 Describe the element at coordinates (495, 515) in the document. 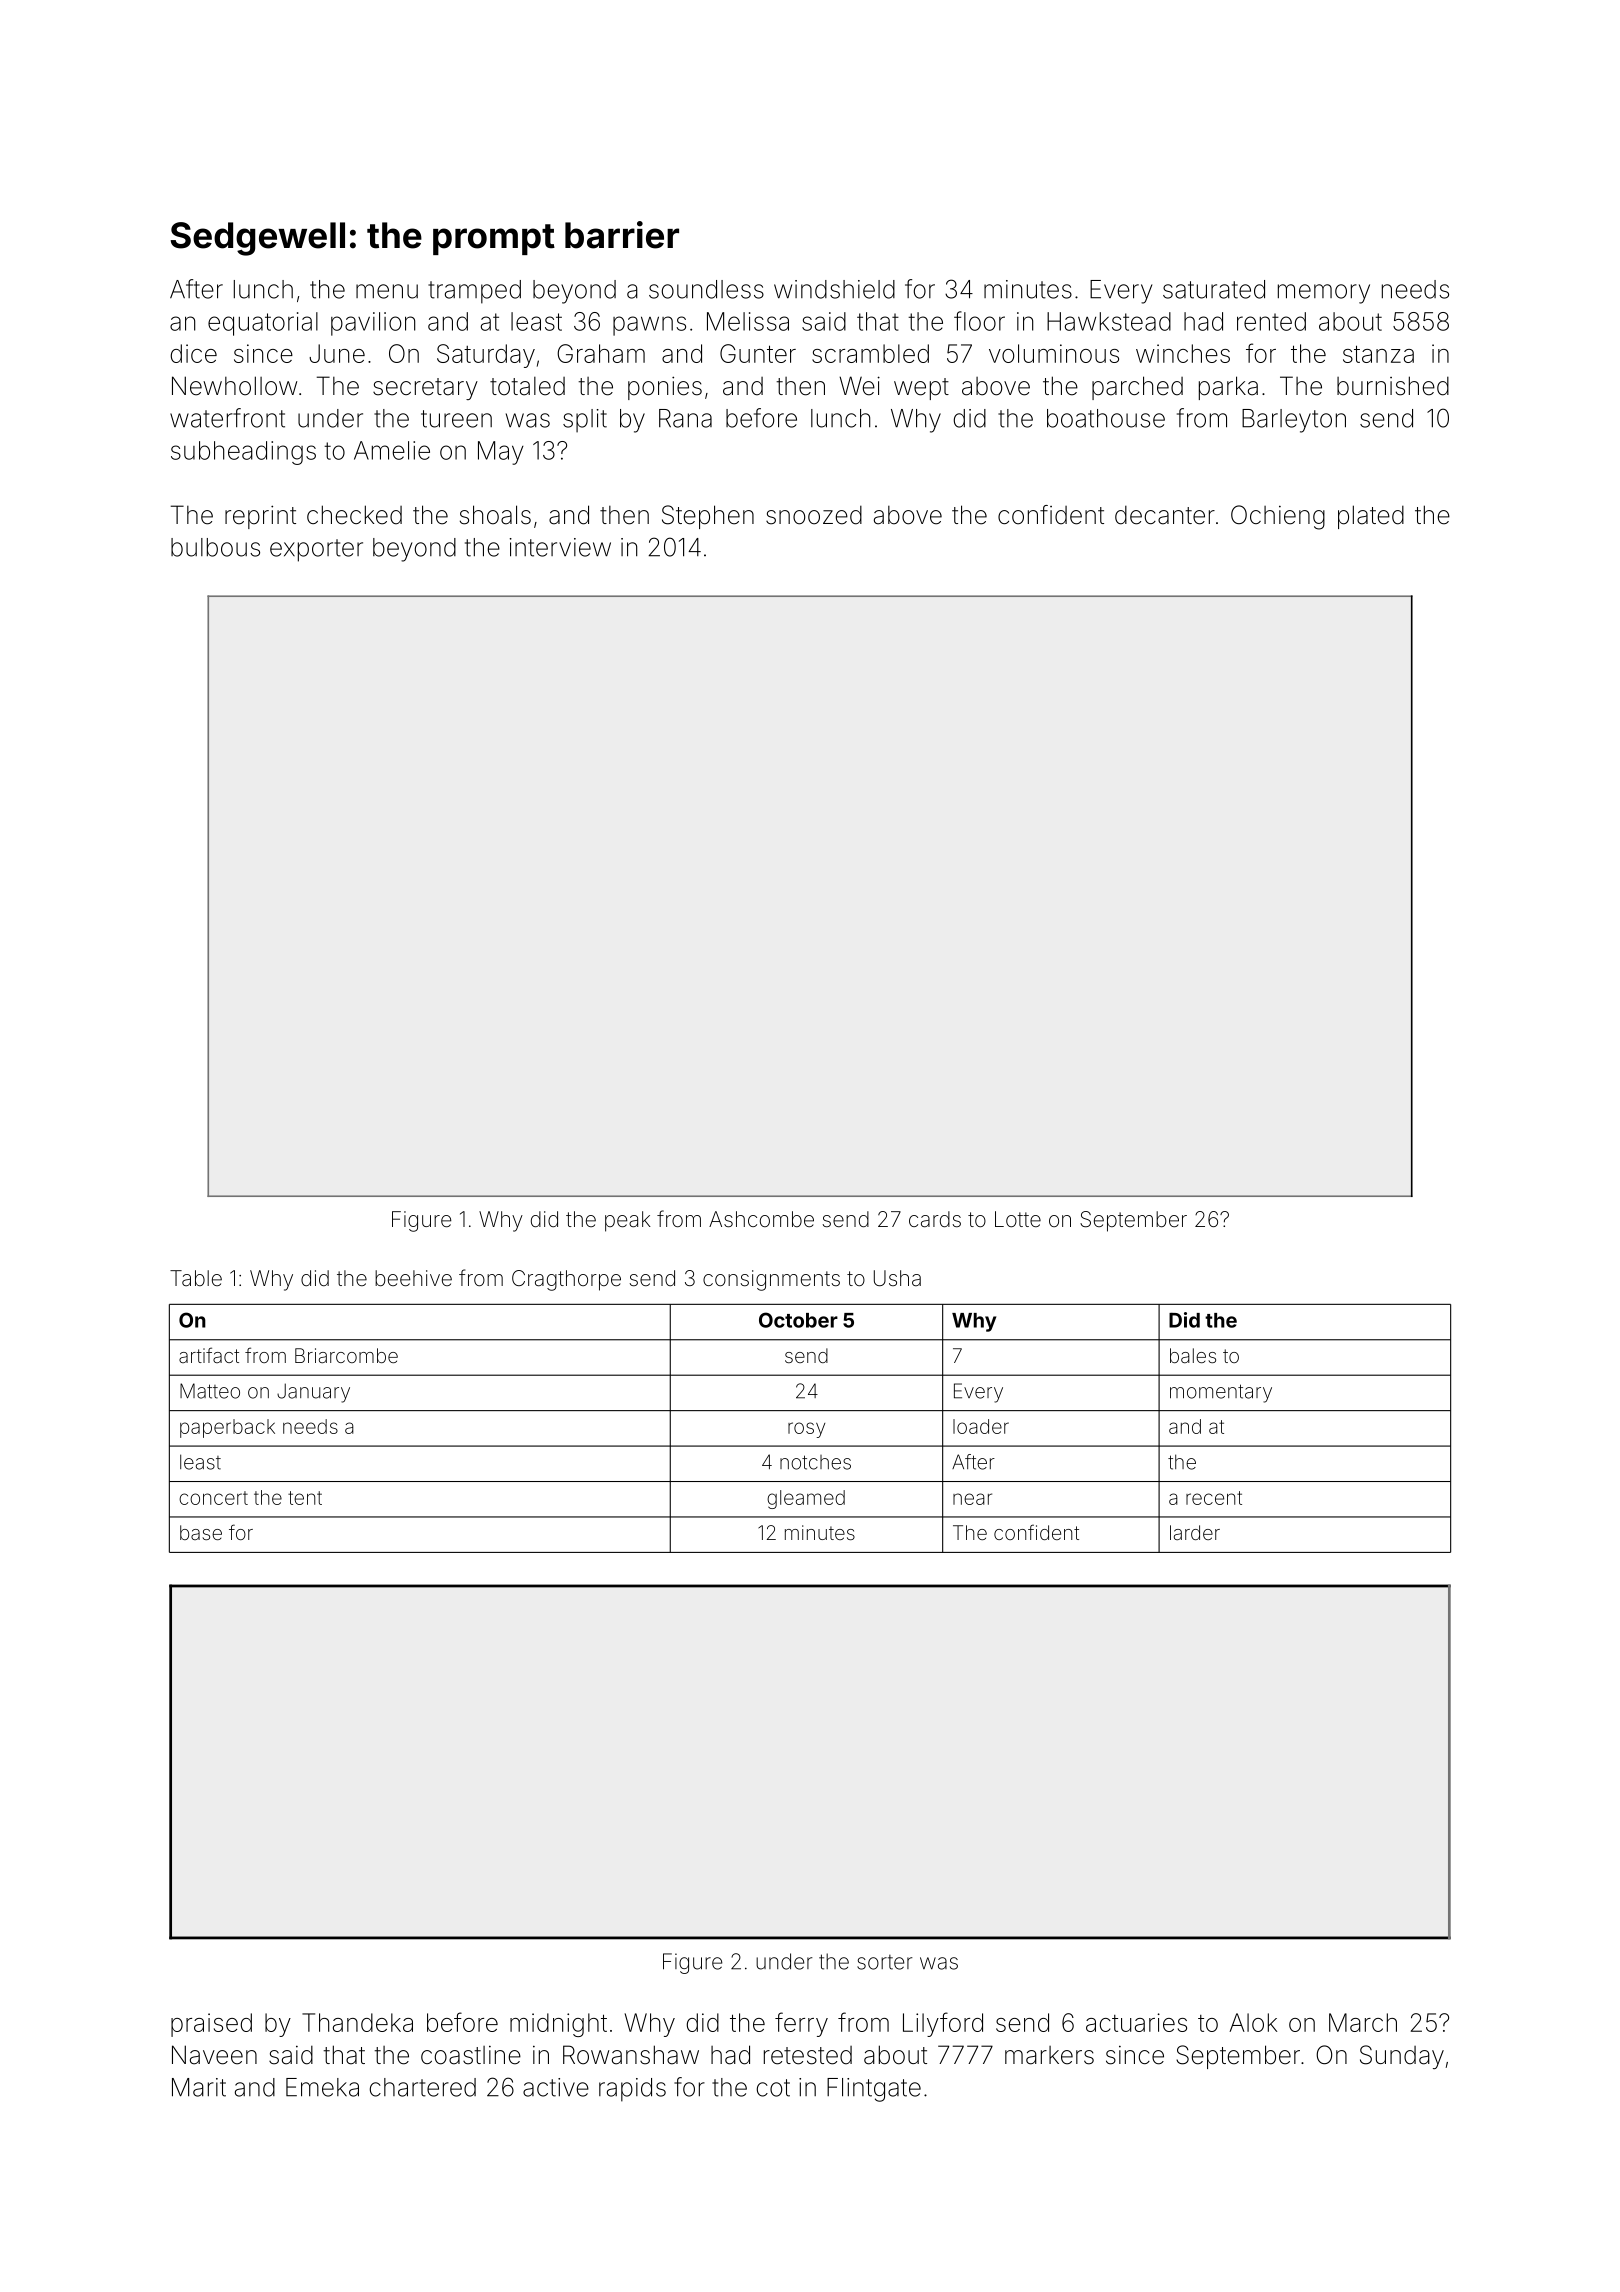

I see `shoals` at that location.
